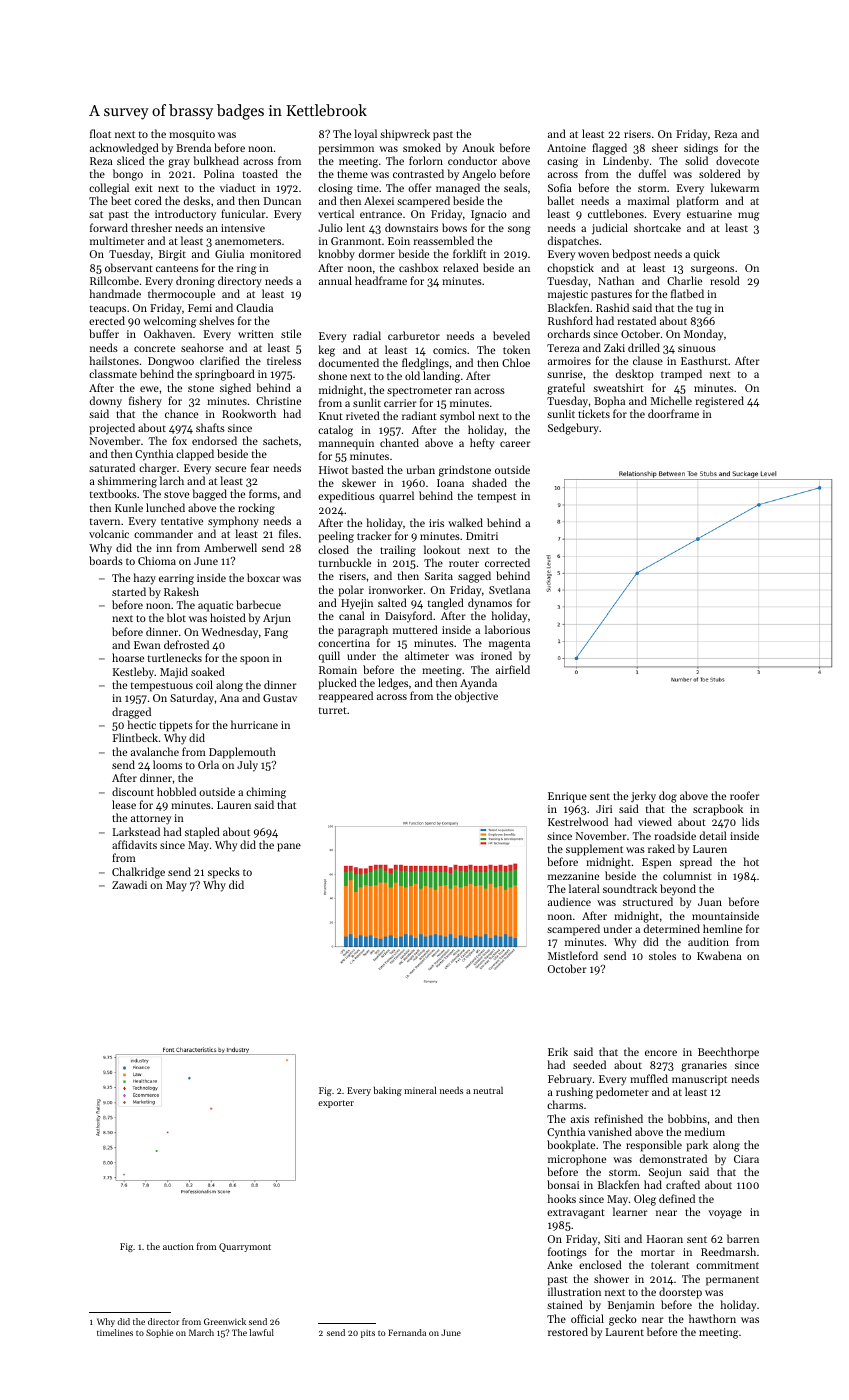  Describe the element at coordinates (112, 429) in the image. I see `projected` at that location.
